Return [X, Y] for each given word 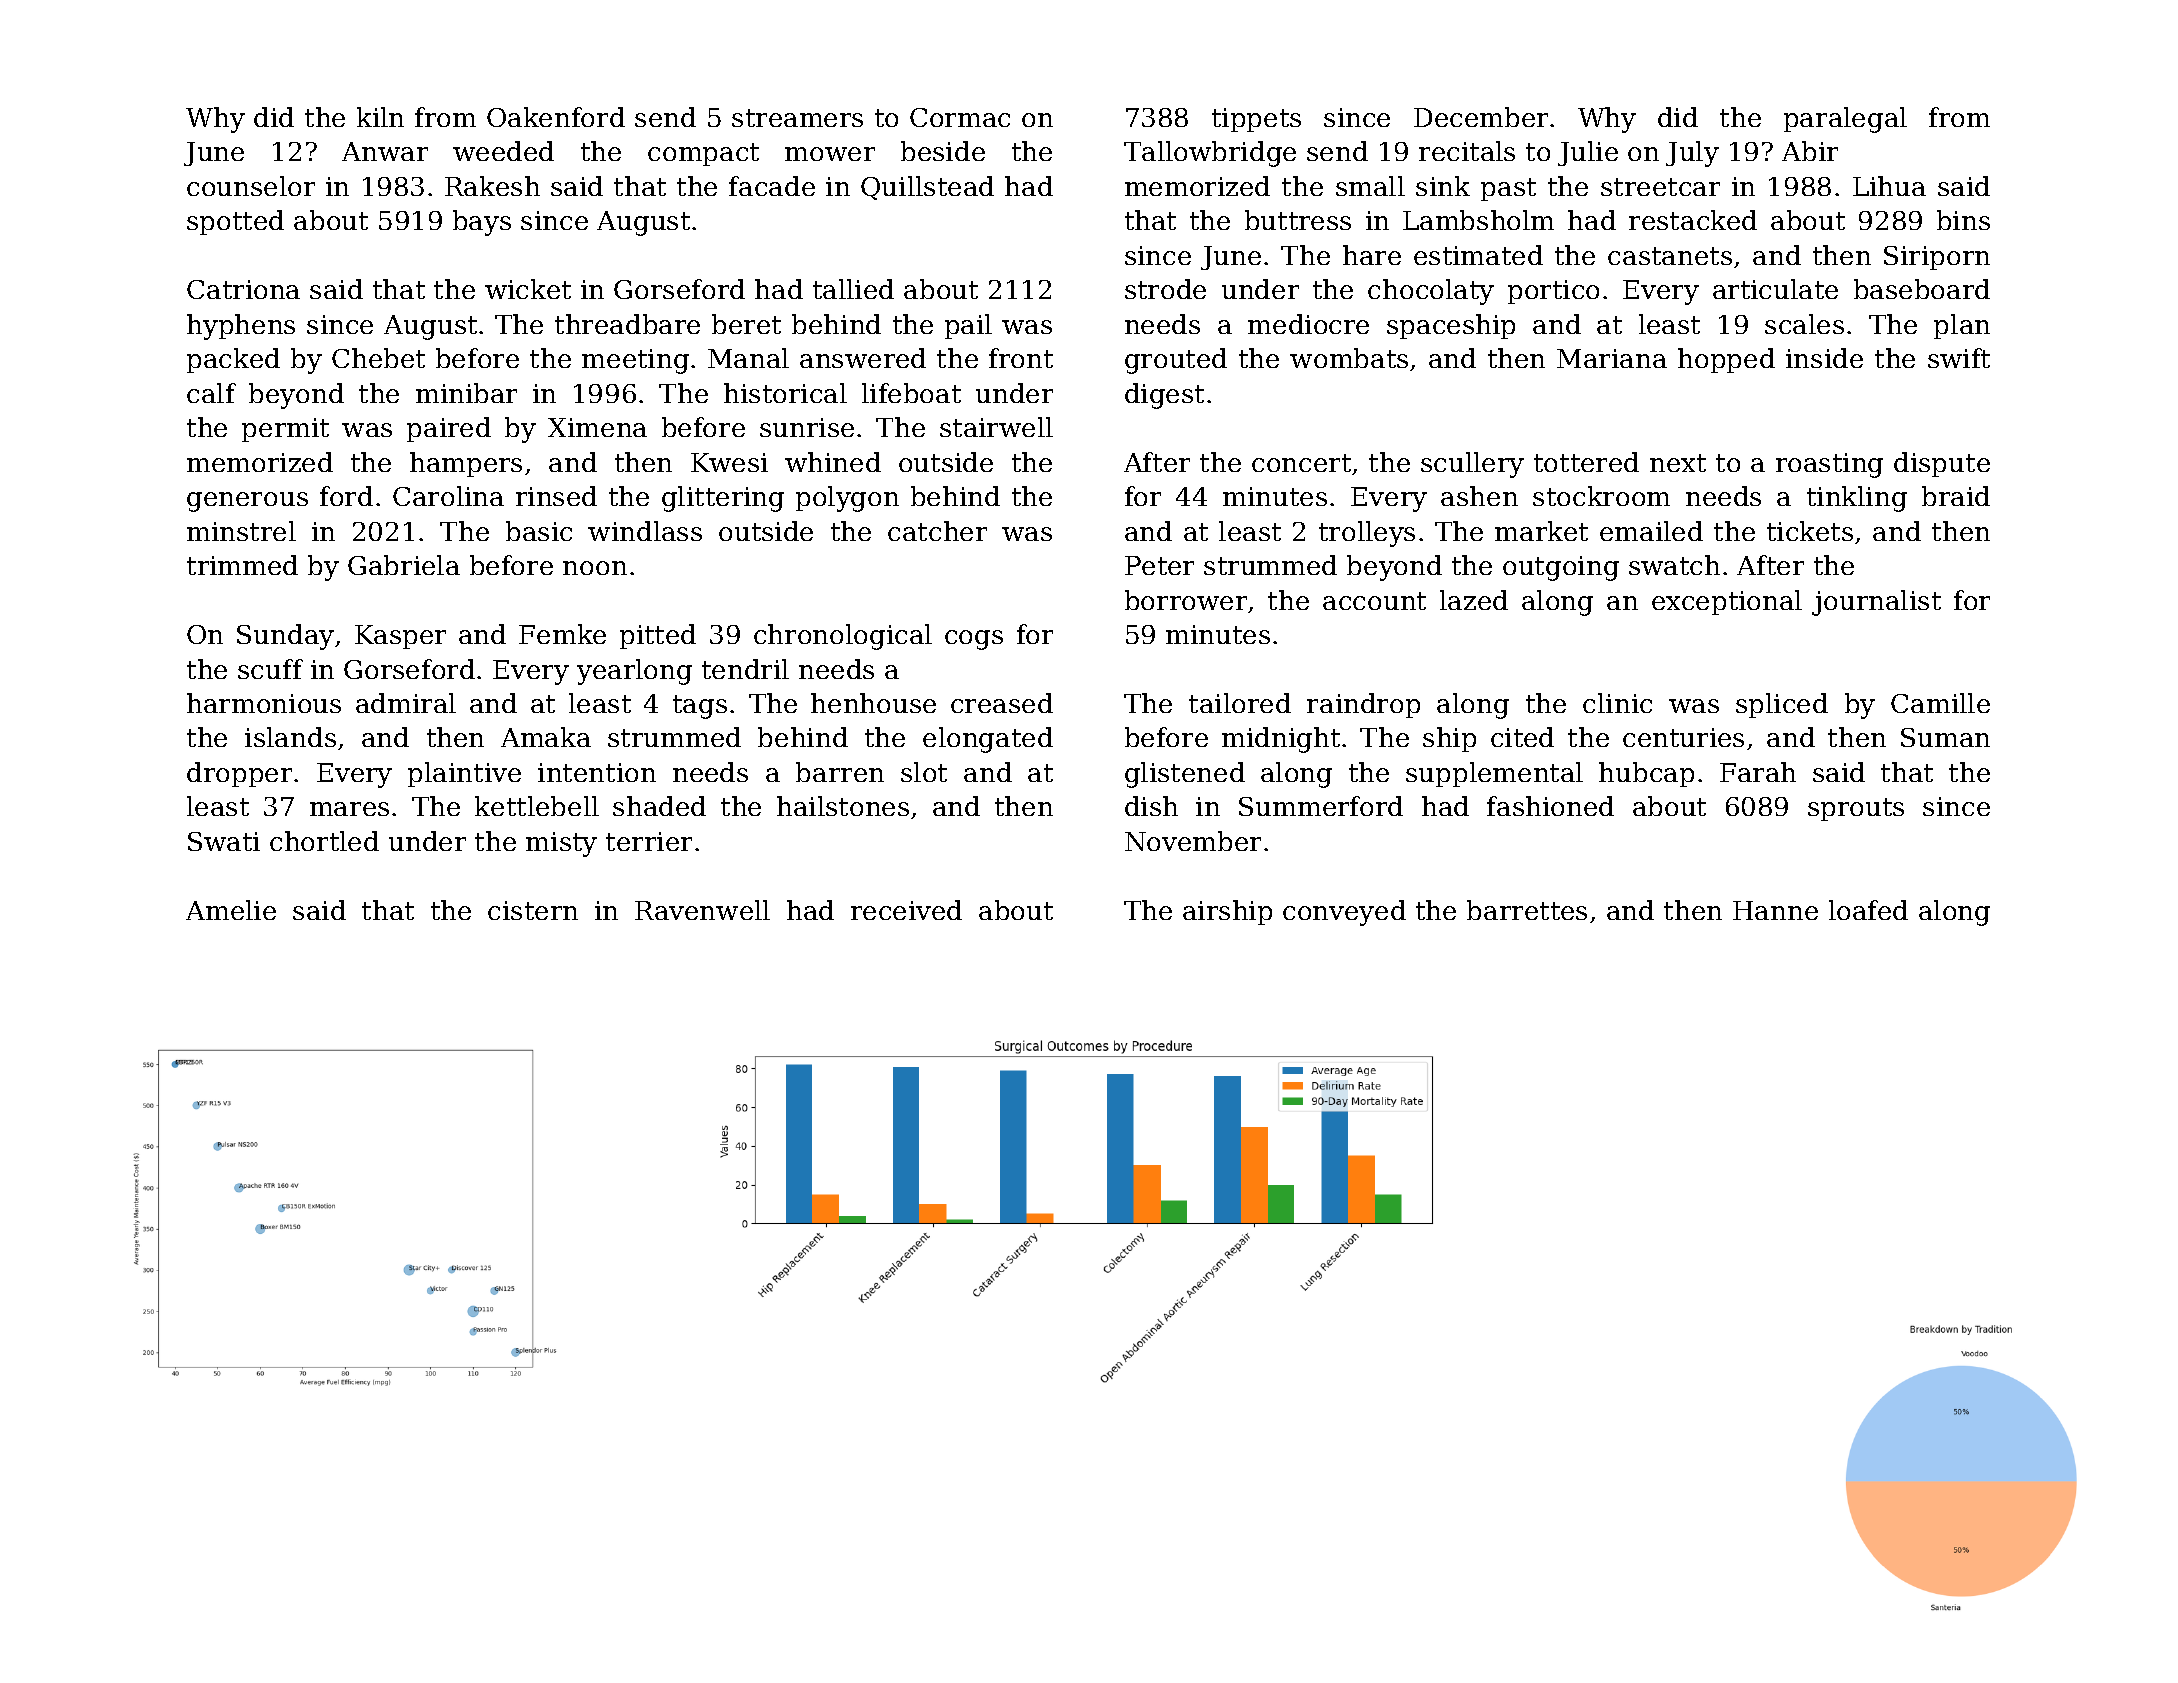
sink [1443, 186]
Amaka [546, 737]
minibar [466, 393]
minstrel [241, 531]
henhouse [873, 703]
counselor [251, 186]
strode [1165, 289]
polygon [847, 499]
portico [1553, 292]
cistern [533, 910]
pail [968, 326]
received [906, 910]
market [1541, 531]
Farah [1758, 772]
